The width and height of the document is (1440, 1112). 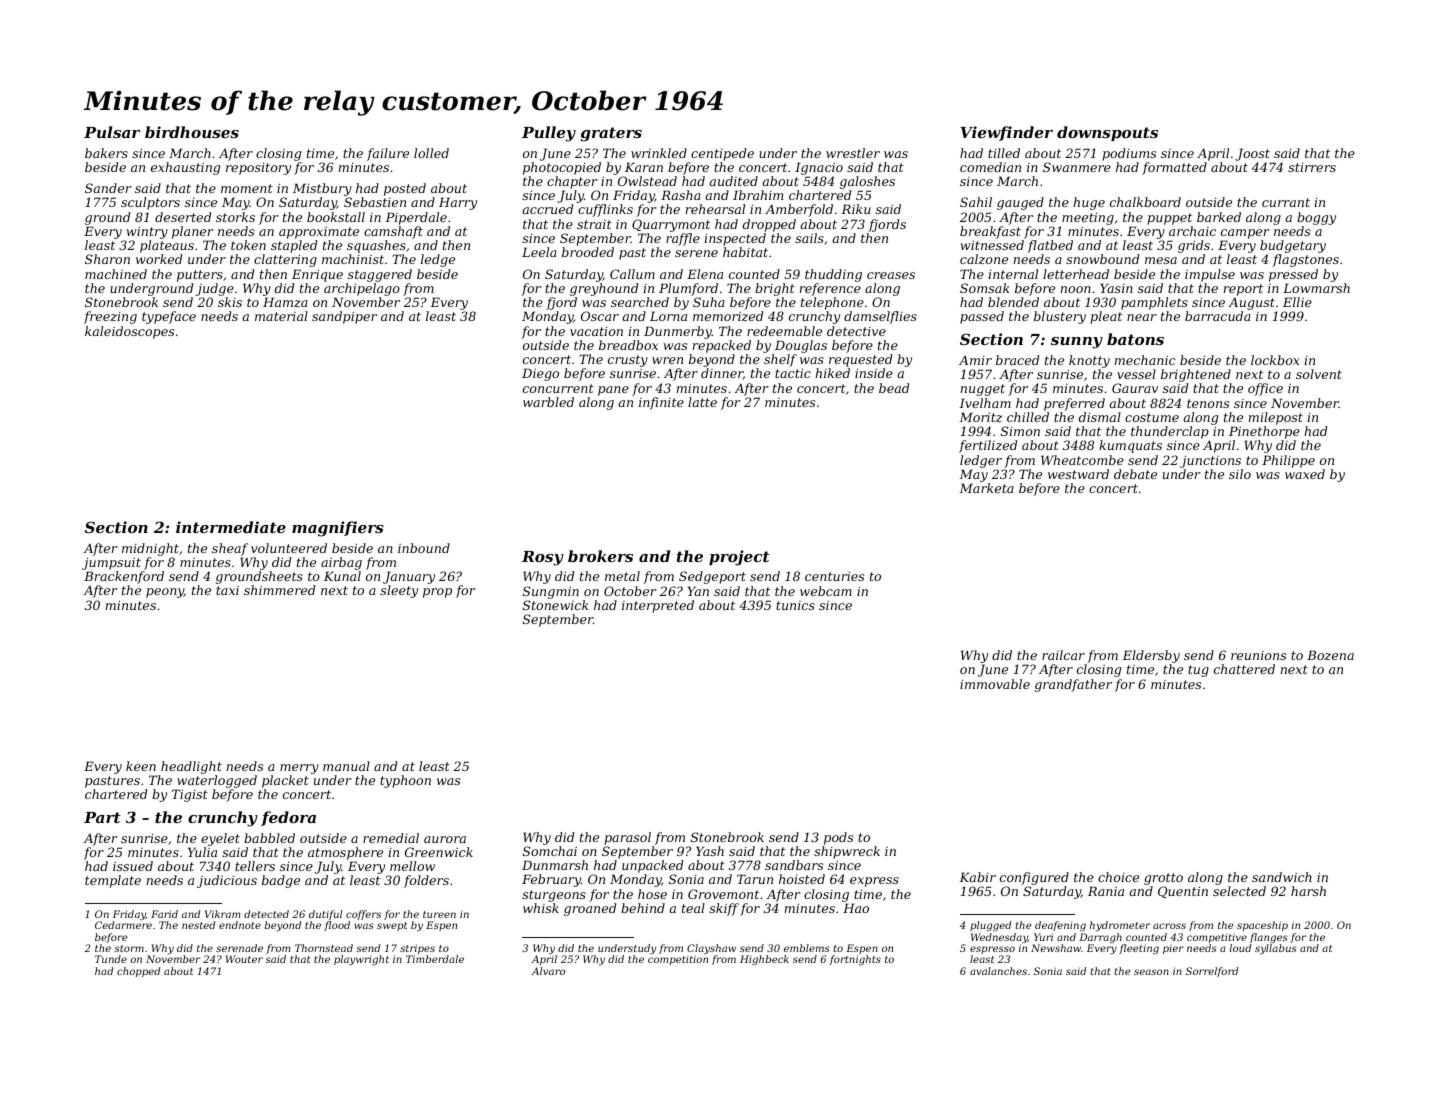 What do you see at coordinates (548, 402) in the document?
I see `warbled` at bounding box center [548, 402].
